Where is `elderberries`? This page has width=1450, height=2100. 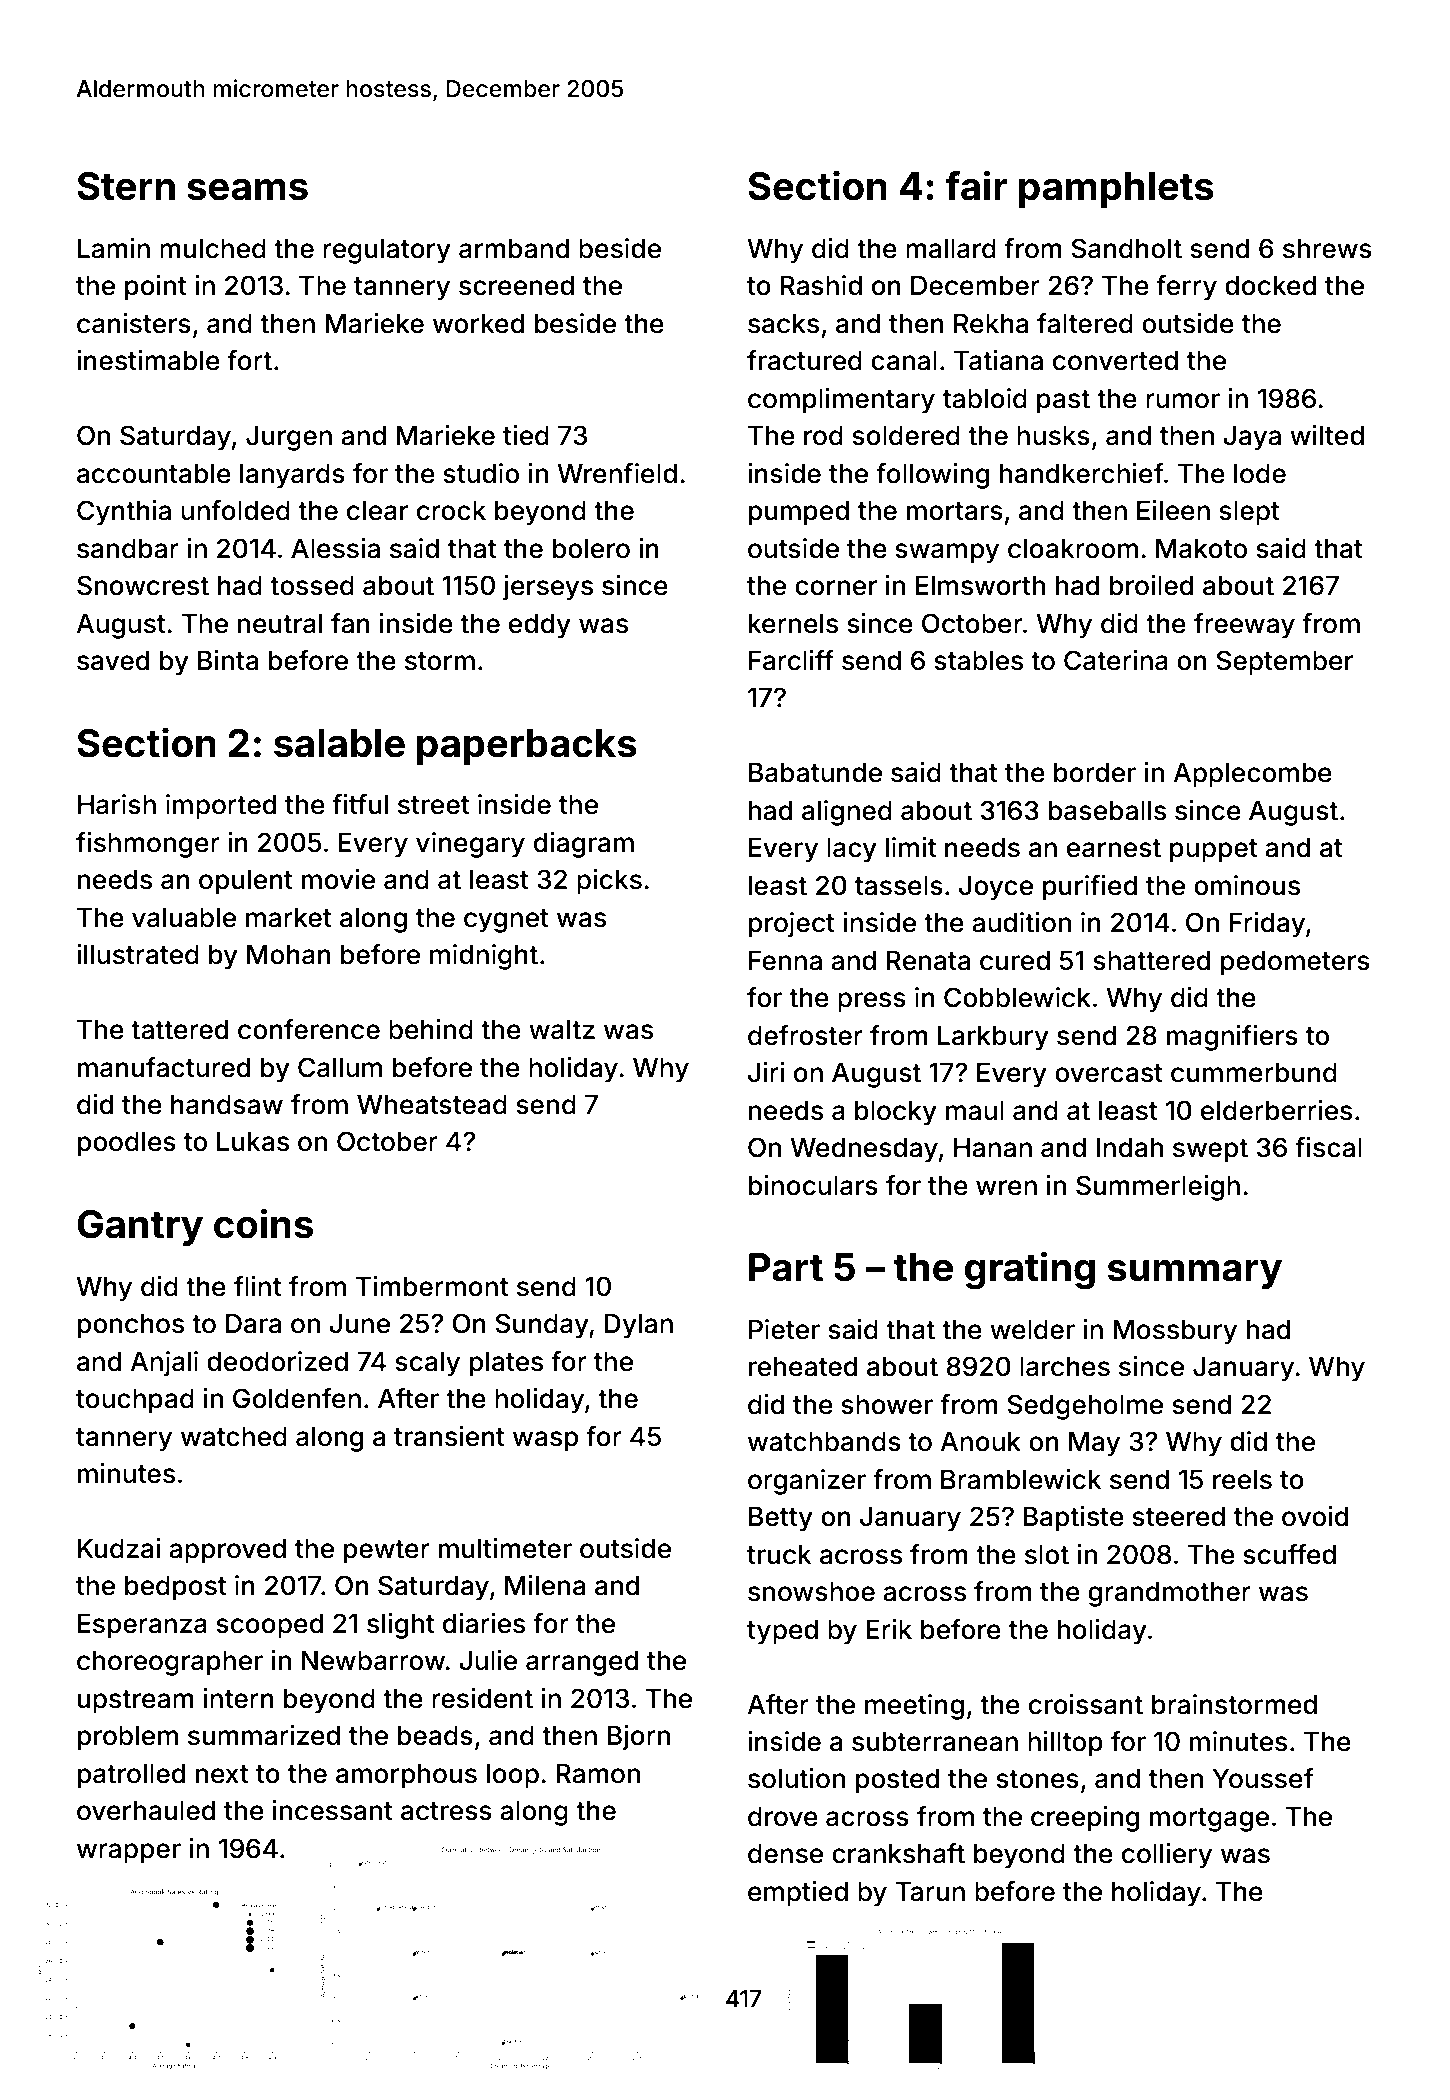 elderberries is located at coordinates (1276, 1110).
